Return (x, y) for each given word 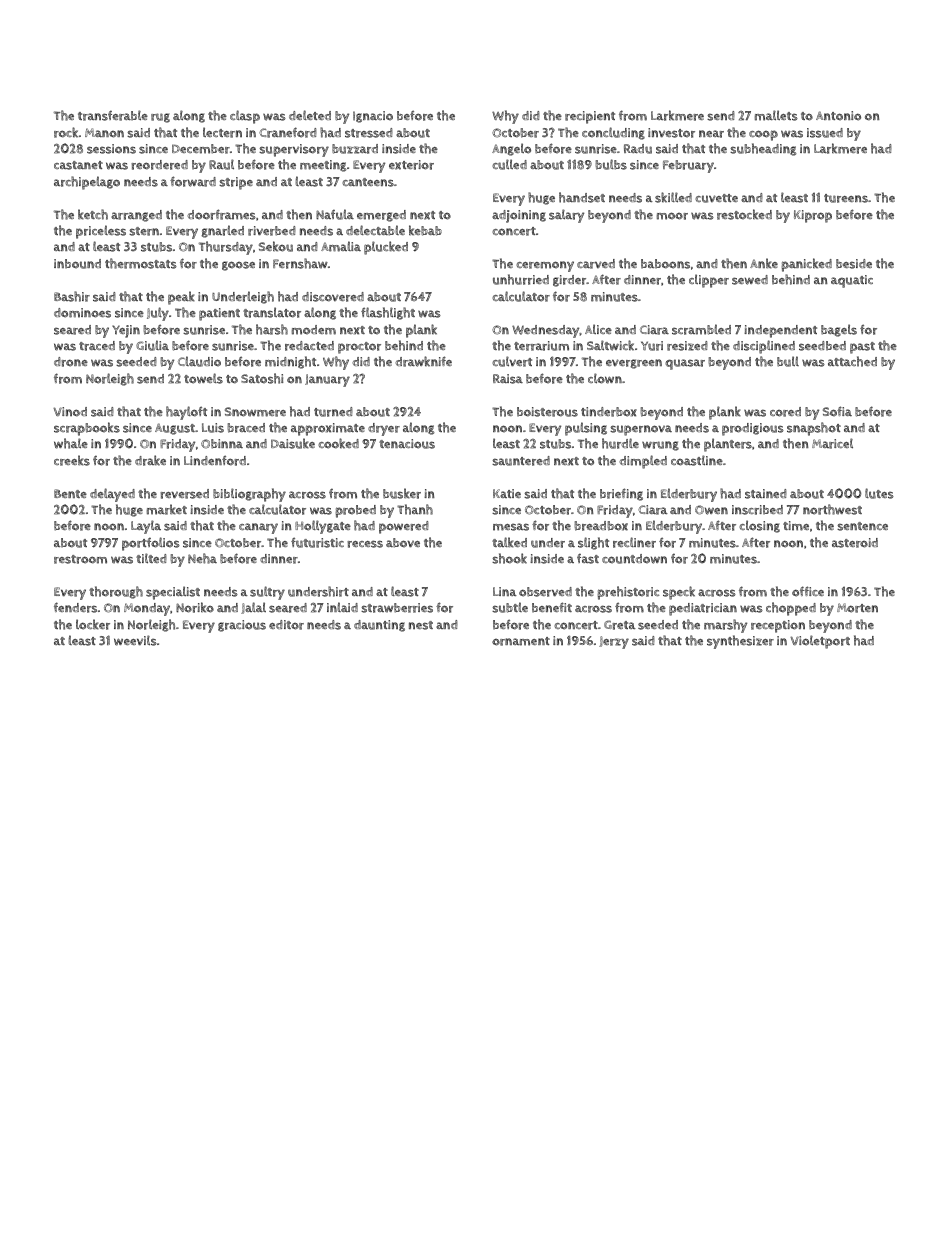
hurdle (620, 443)
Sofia (837, 411)
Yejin (126, 331)
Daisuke (293, 443)
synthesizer (740, 642)
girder (570, 281)
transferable (113, 115)
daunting (379, 626)
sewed (750, 280)
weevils (135, 640)
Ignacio (373, 117)
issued (825, 133)
